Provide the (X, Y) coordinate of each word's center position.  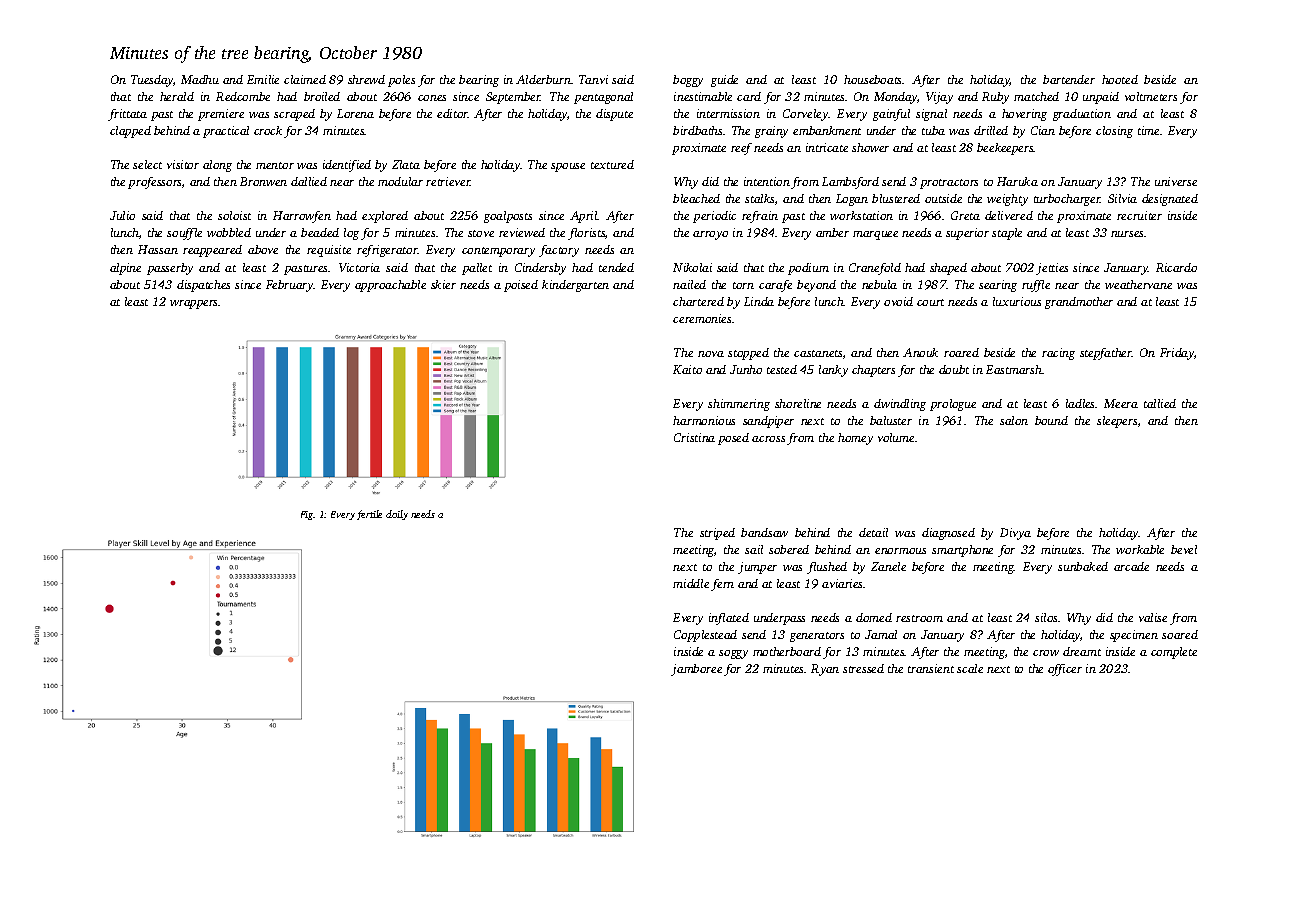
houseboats (873, 79)
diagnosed (948, 534)
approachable (390, 286)
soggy (733, 654)
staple (1007, 234)
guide (724, 81)
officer (1065, 670)
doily (397, 515)
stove (481, 233)
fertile (369, 515)
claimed (305, 79)
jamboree (696, 670)
